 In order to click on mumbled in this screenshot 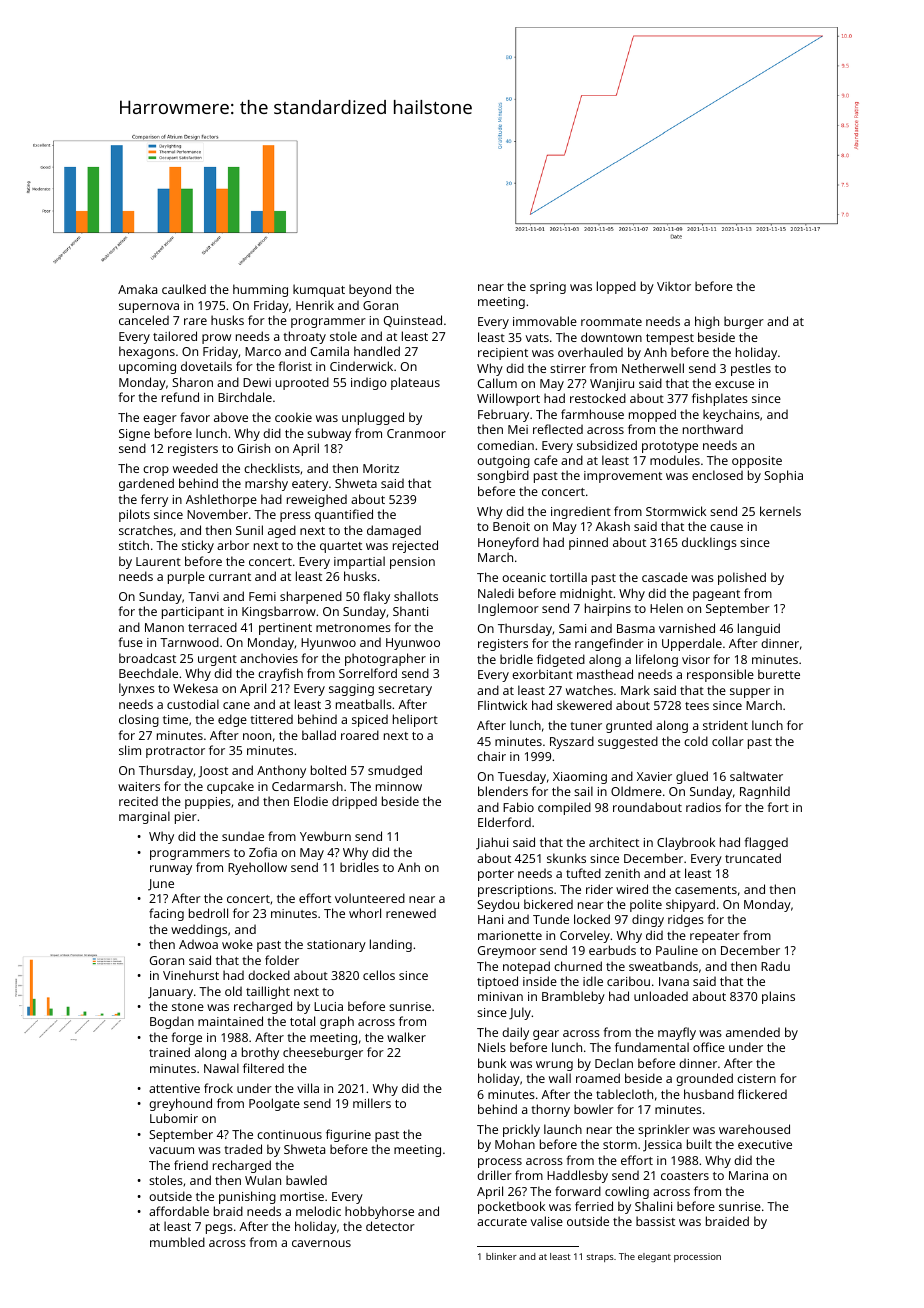, I will do `click(177, 1242)`.
